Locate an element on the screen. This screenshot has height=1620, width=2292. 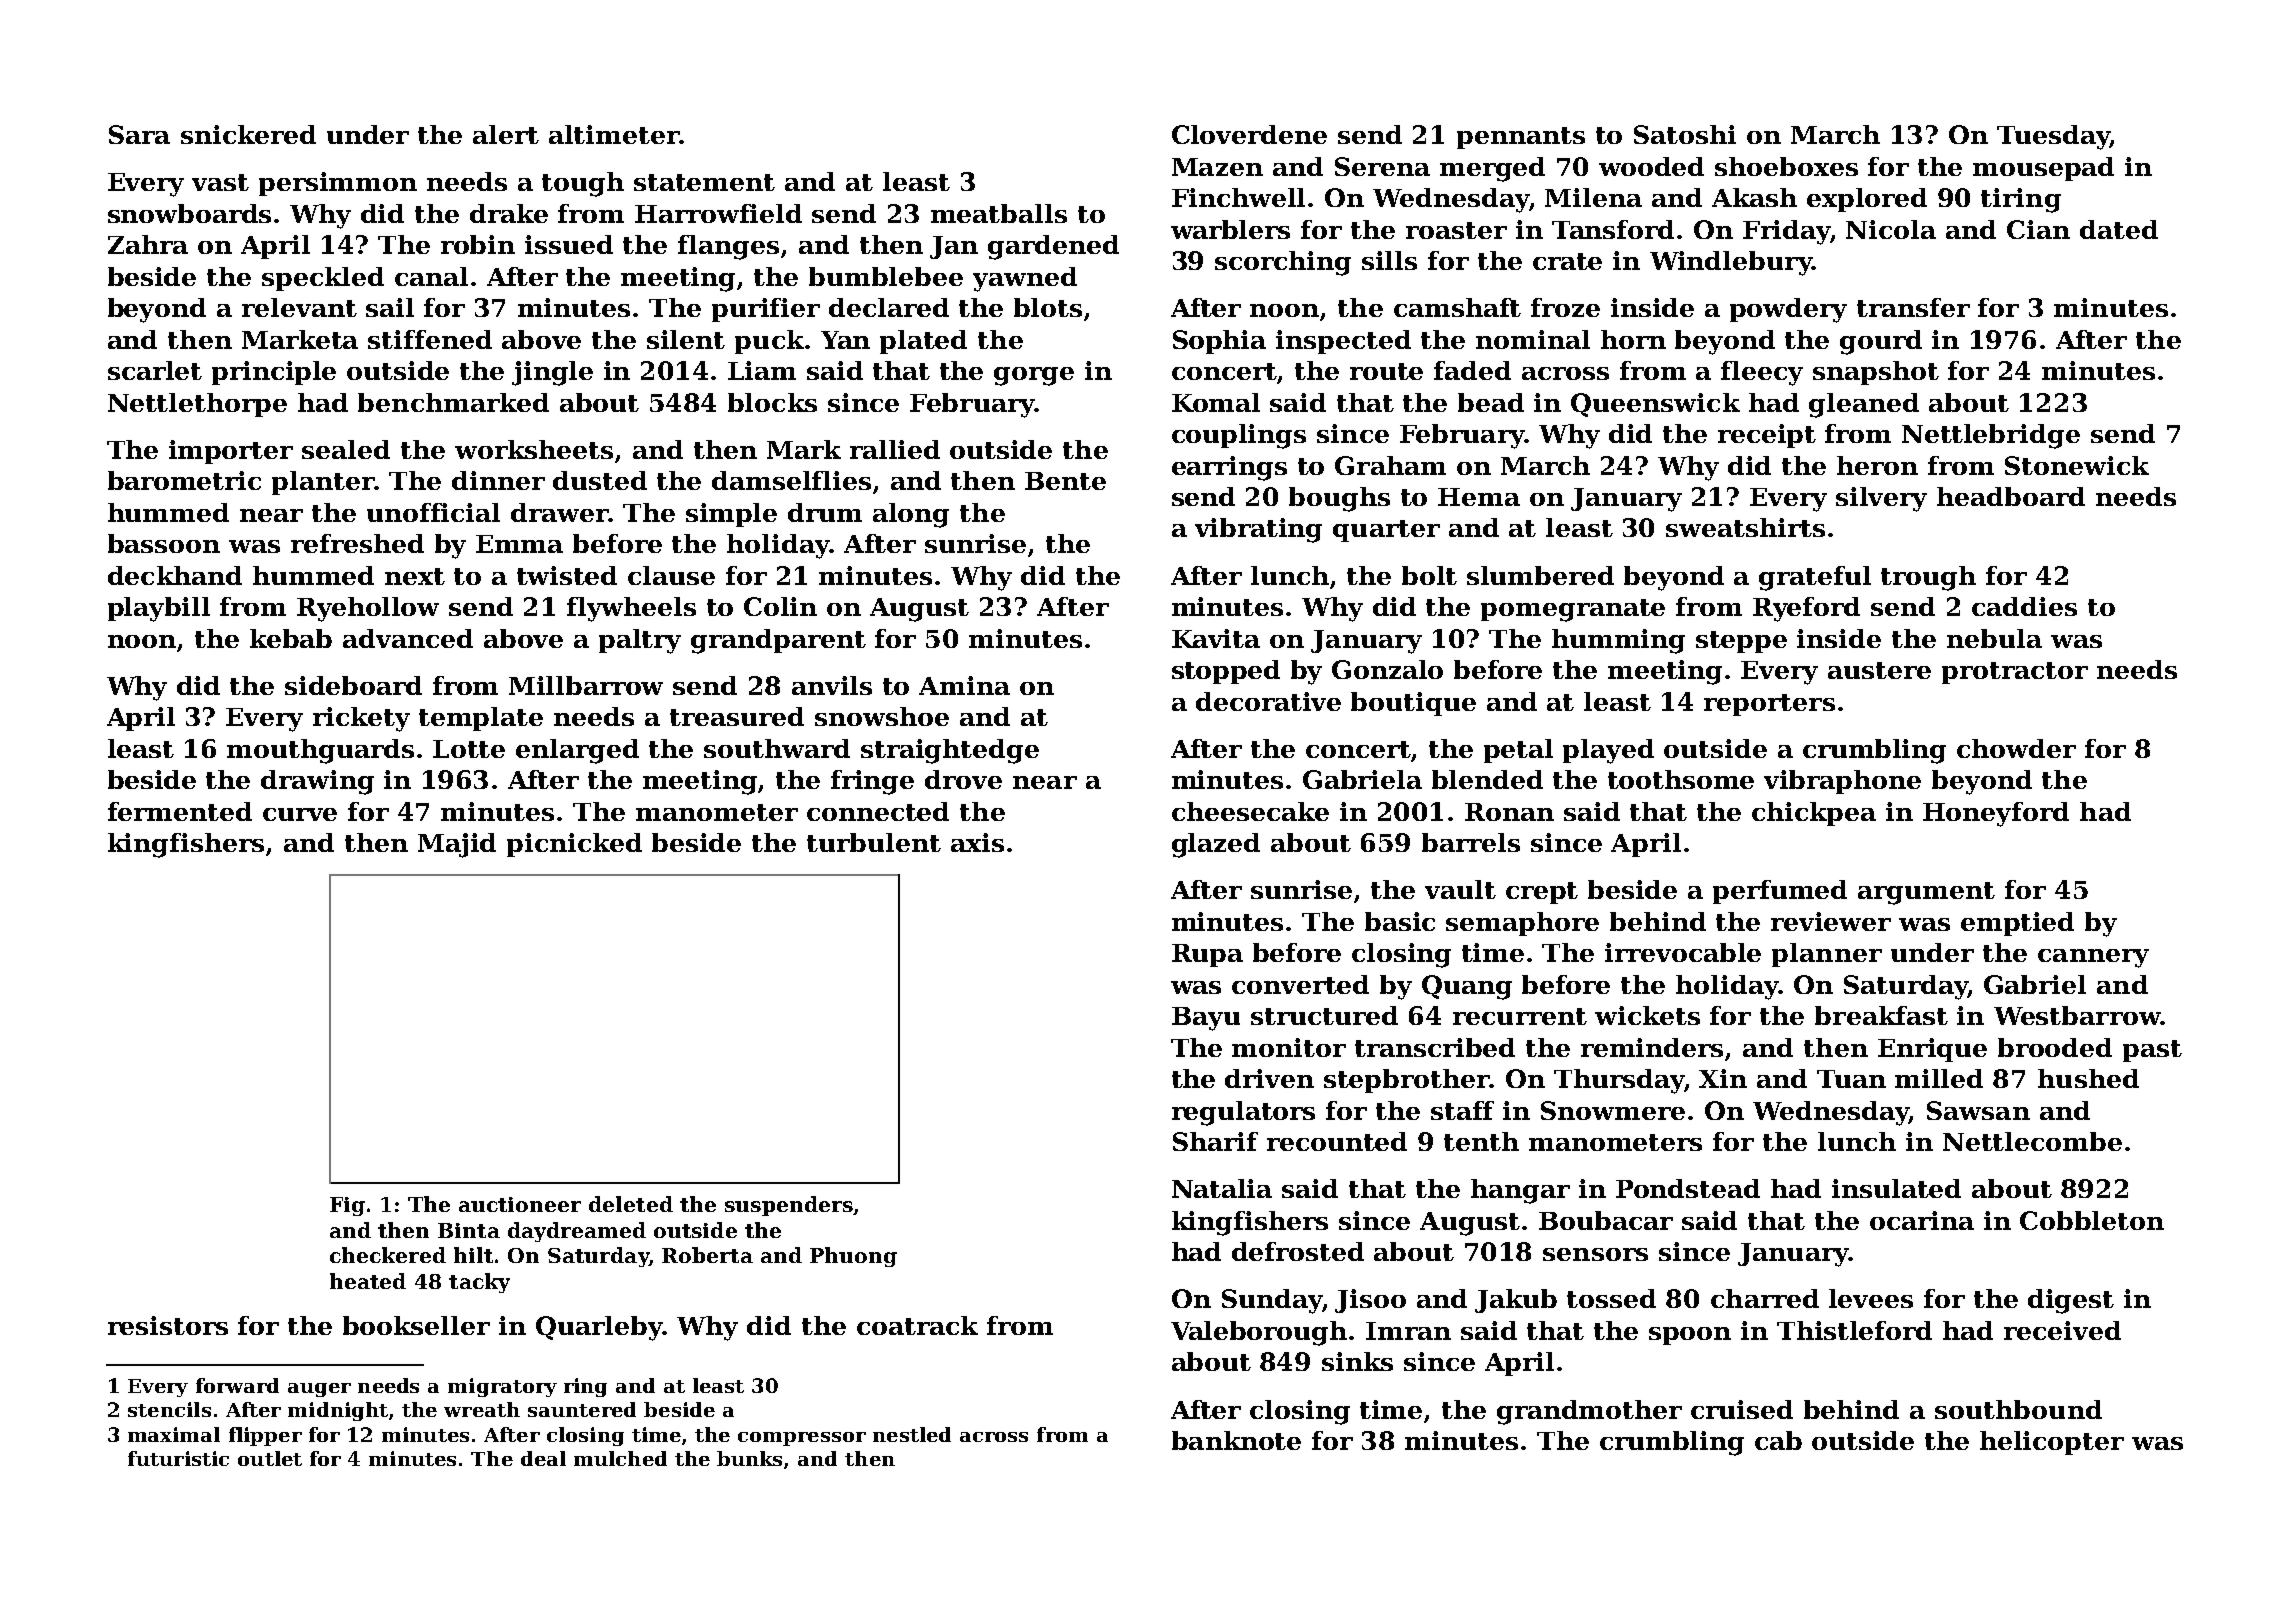
plated is located at coordinates (923, 342).
